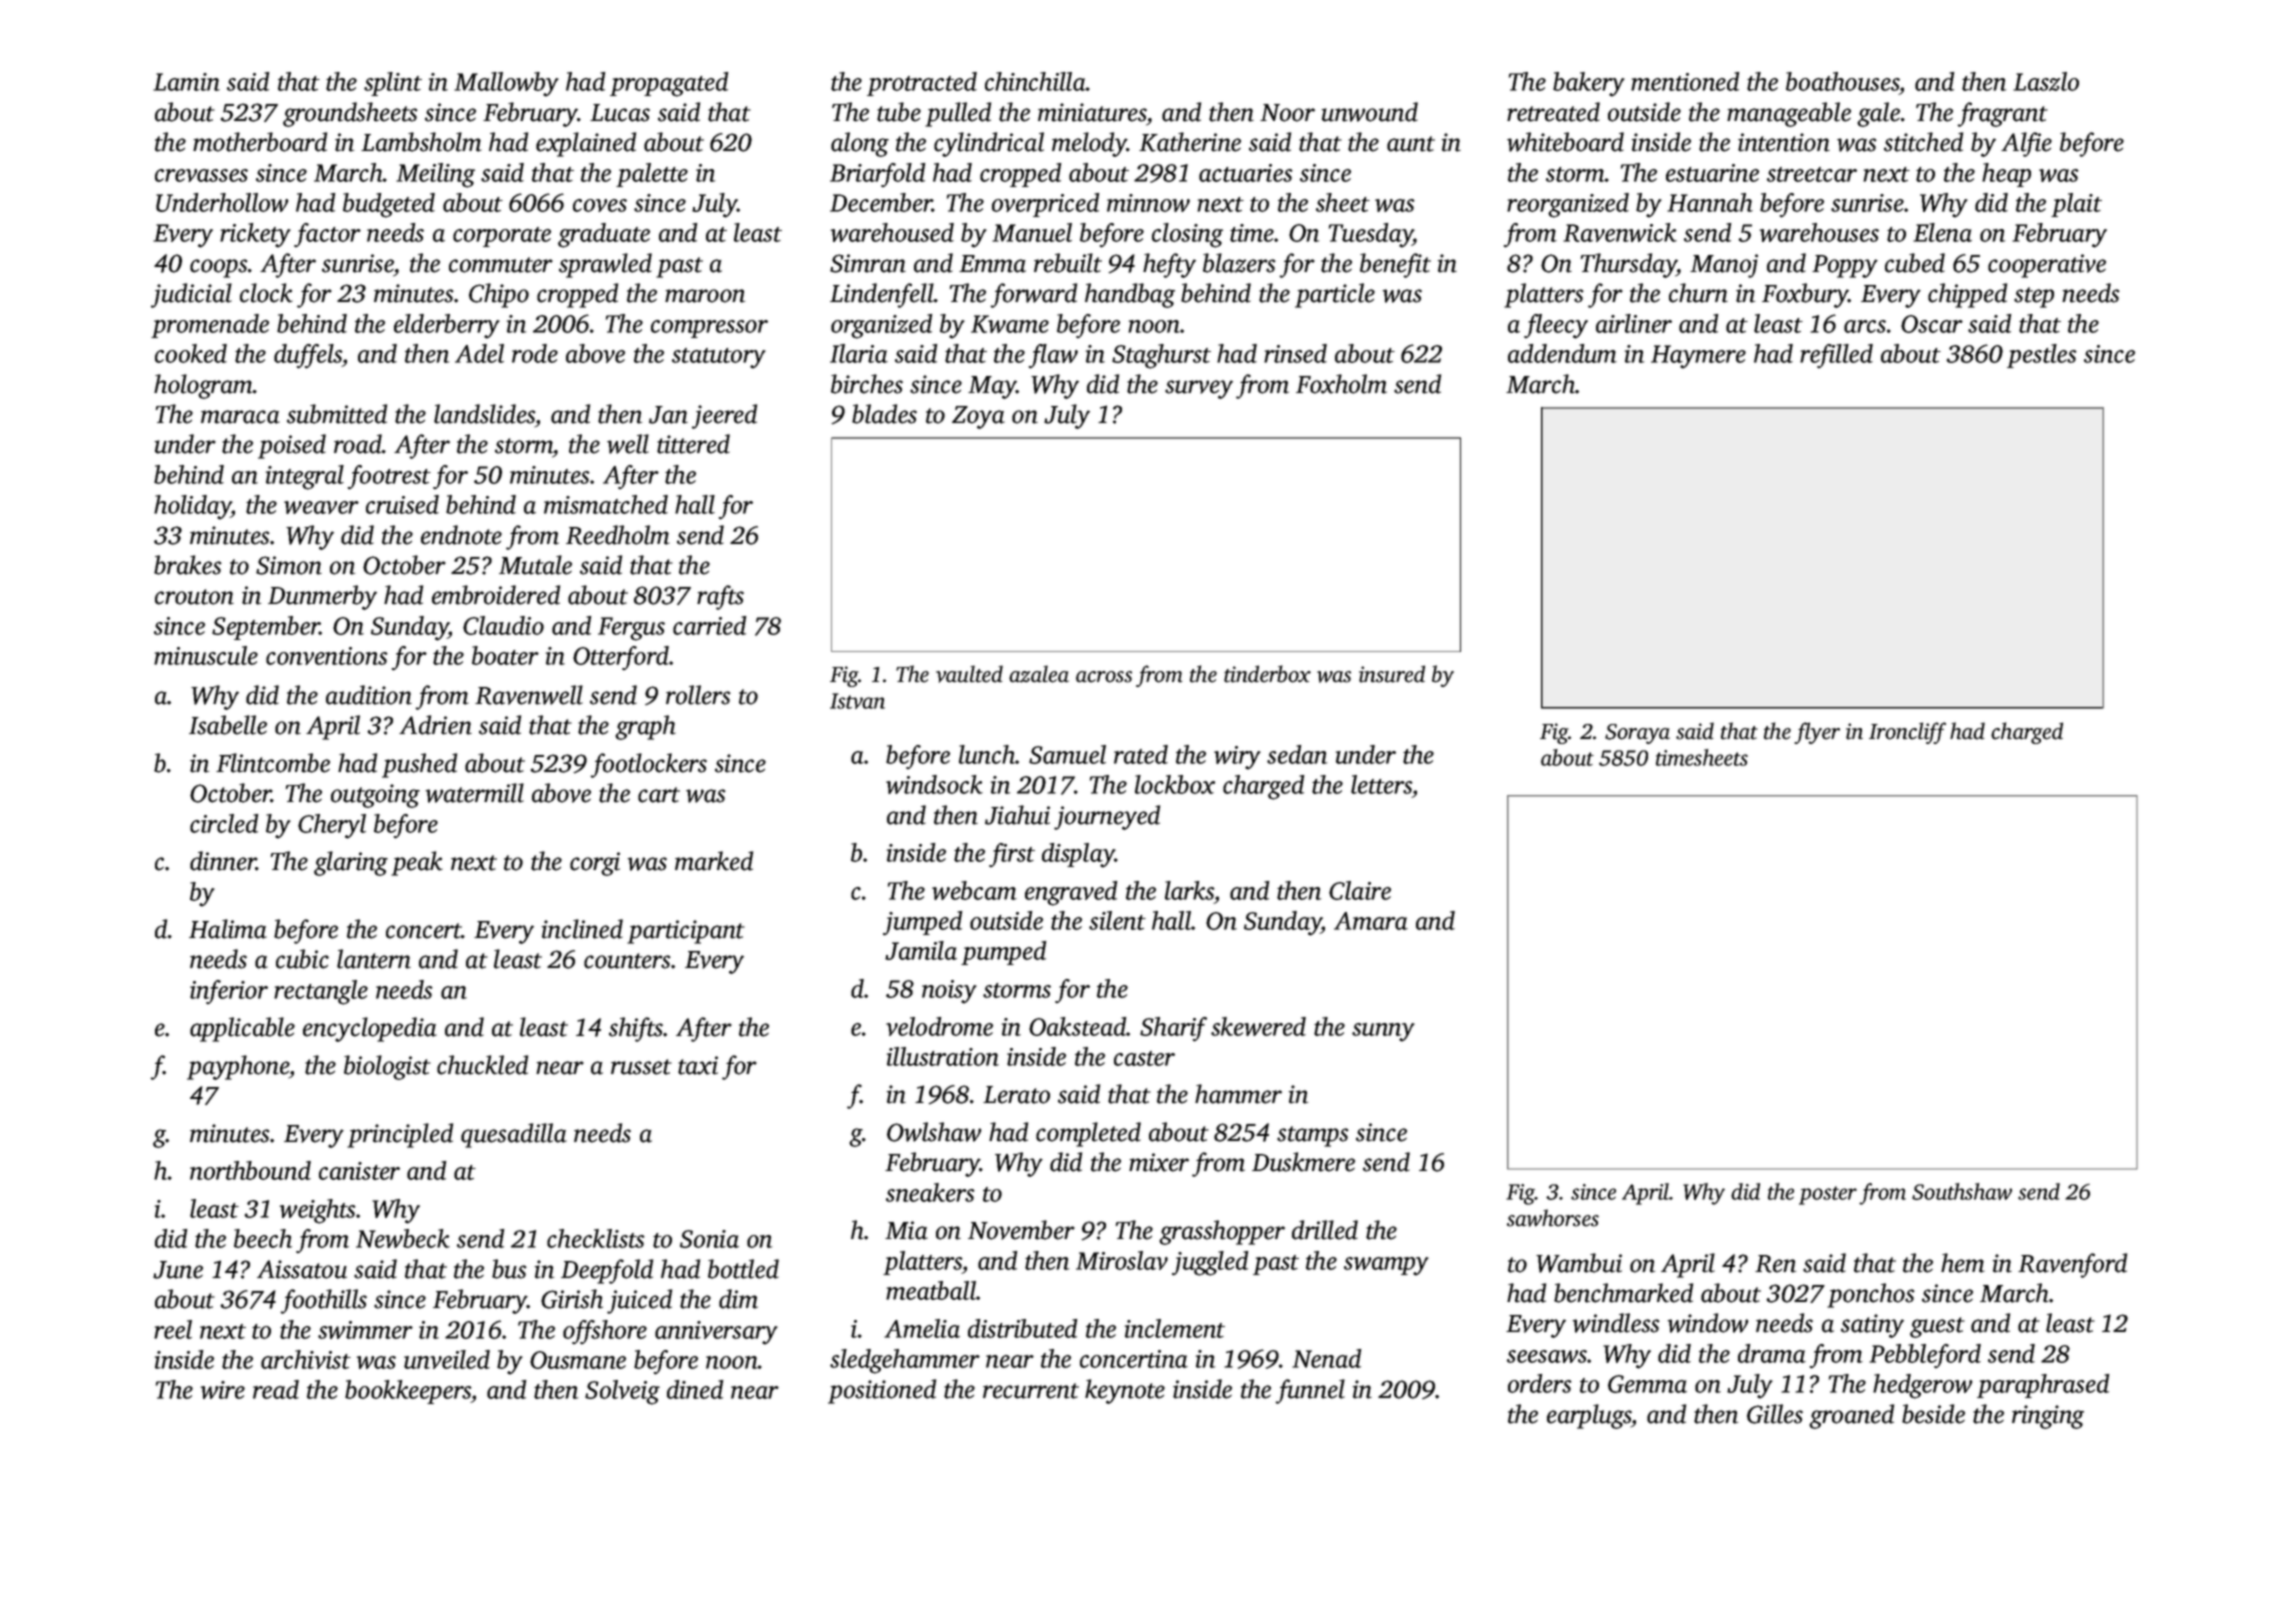  What do you see at coordinates (323, 1301) in the image?
I see `foothills` at bounding box center [323, 1301].
